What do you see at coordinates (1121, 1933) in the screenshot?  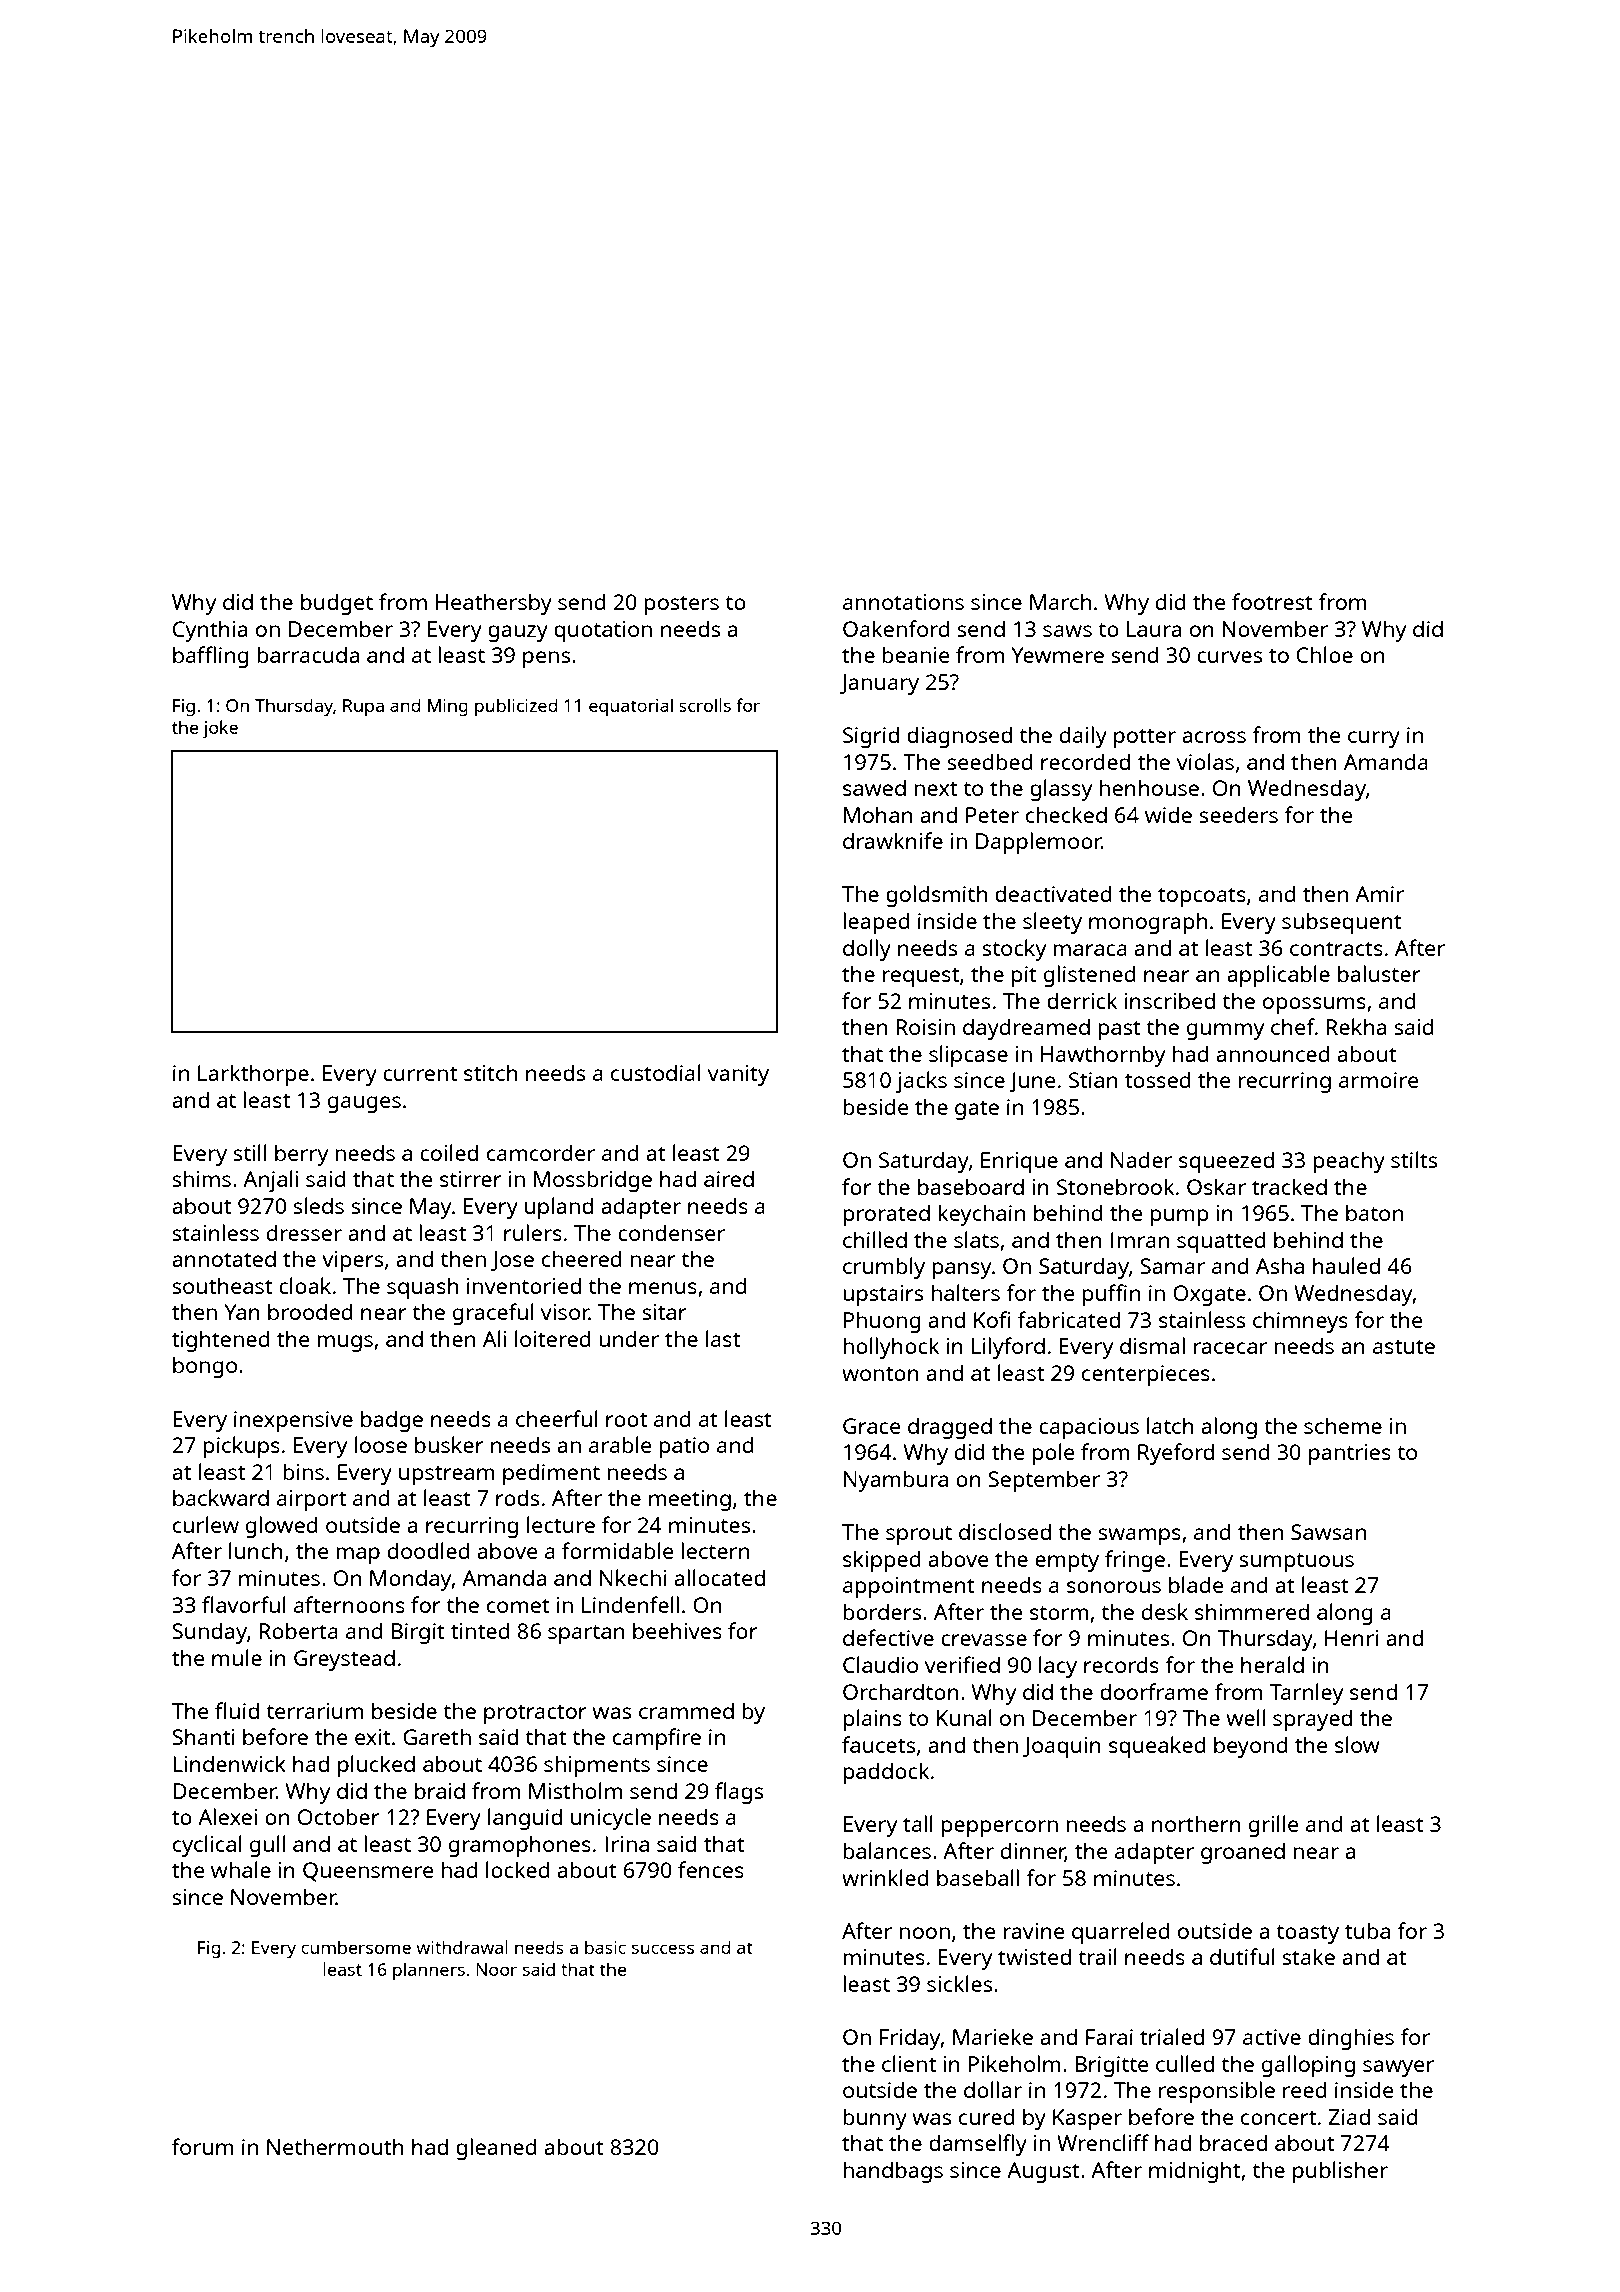 I see `quarreled` at bounding box center [1121, 1933].
